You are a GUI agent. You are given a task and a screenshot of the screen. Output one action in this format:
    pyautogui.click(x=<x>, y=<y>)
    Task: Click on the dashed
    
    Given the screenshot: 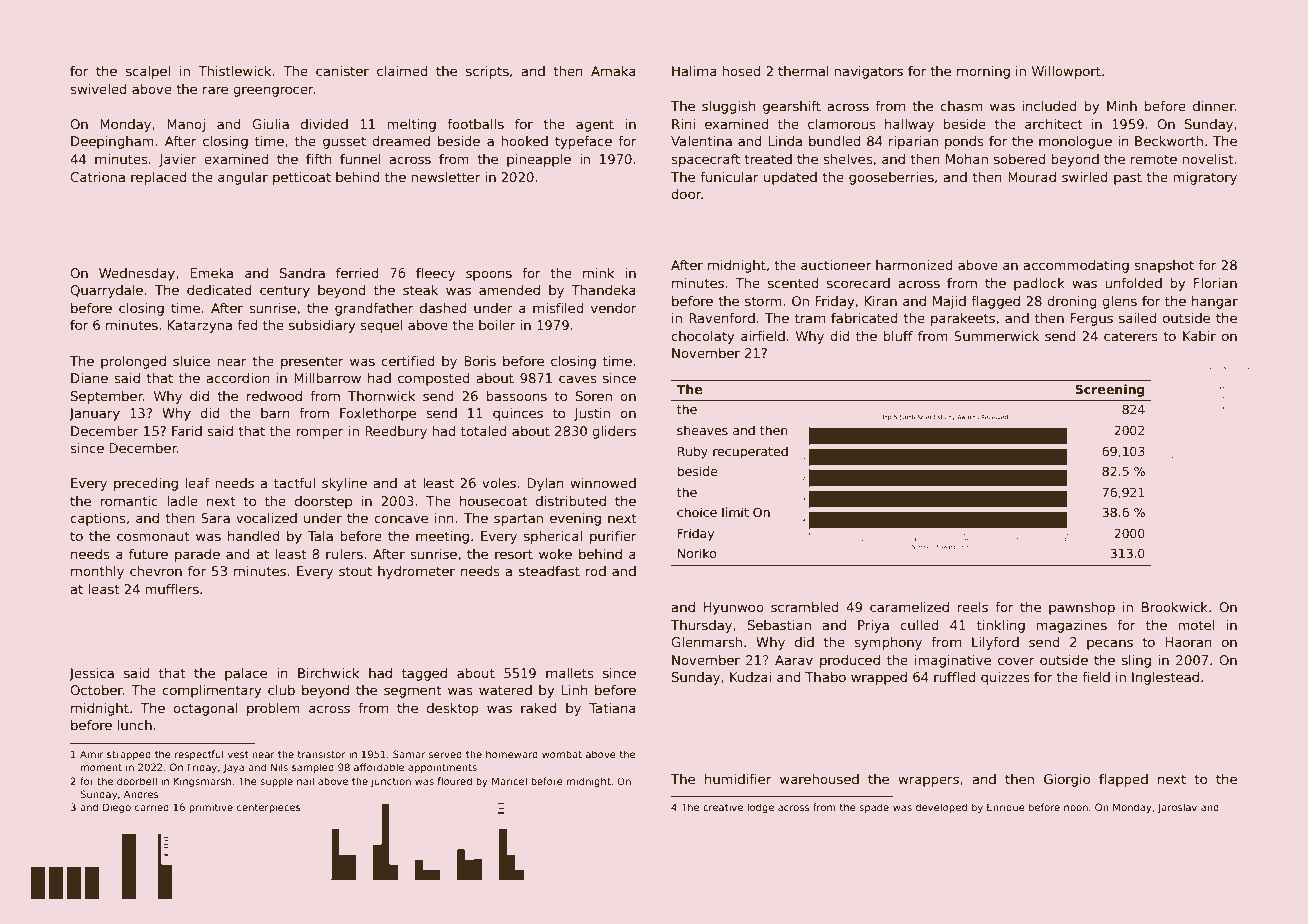 What is the action you would take?
    pyautogui.click(x=443, y=308)
